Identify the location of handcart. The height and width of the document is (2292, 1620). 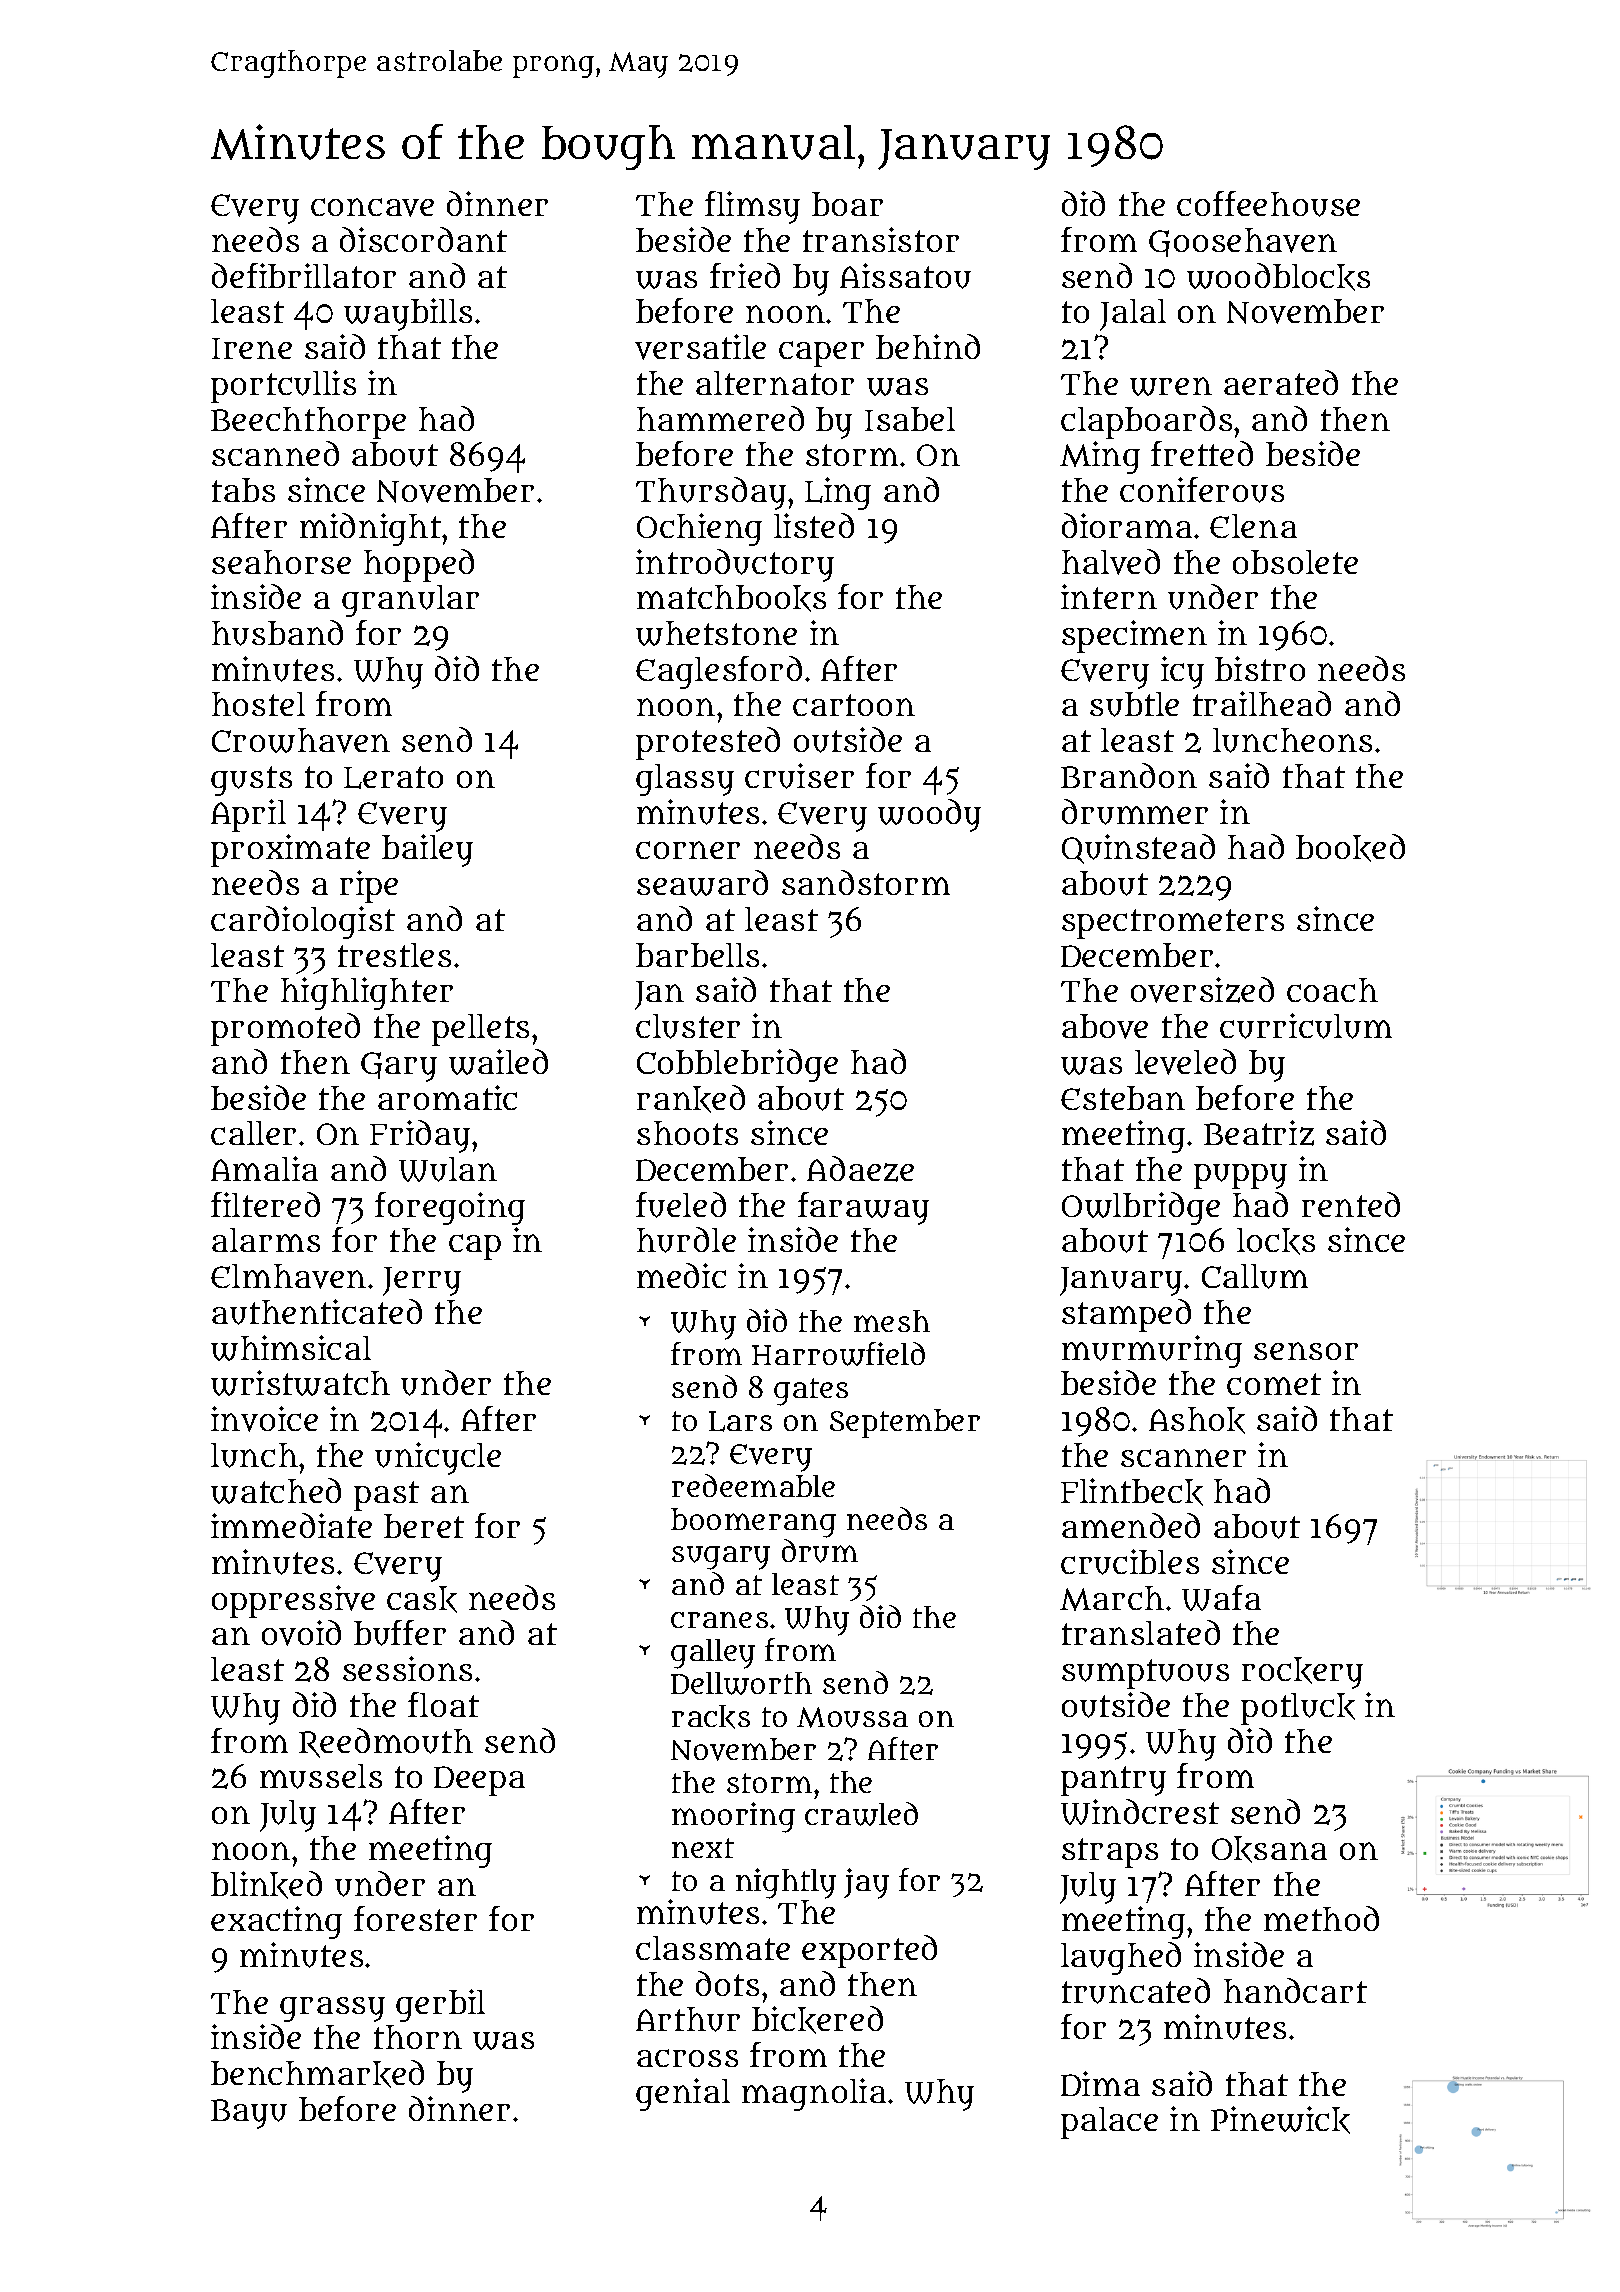
(1295, 1990).
